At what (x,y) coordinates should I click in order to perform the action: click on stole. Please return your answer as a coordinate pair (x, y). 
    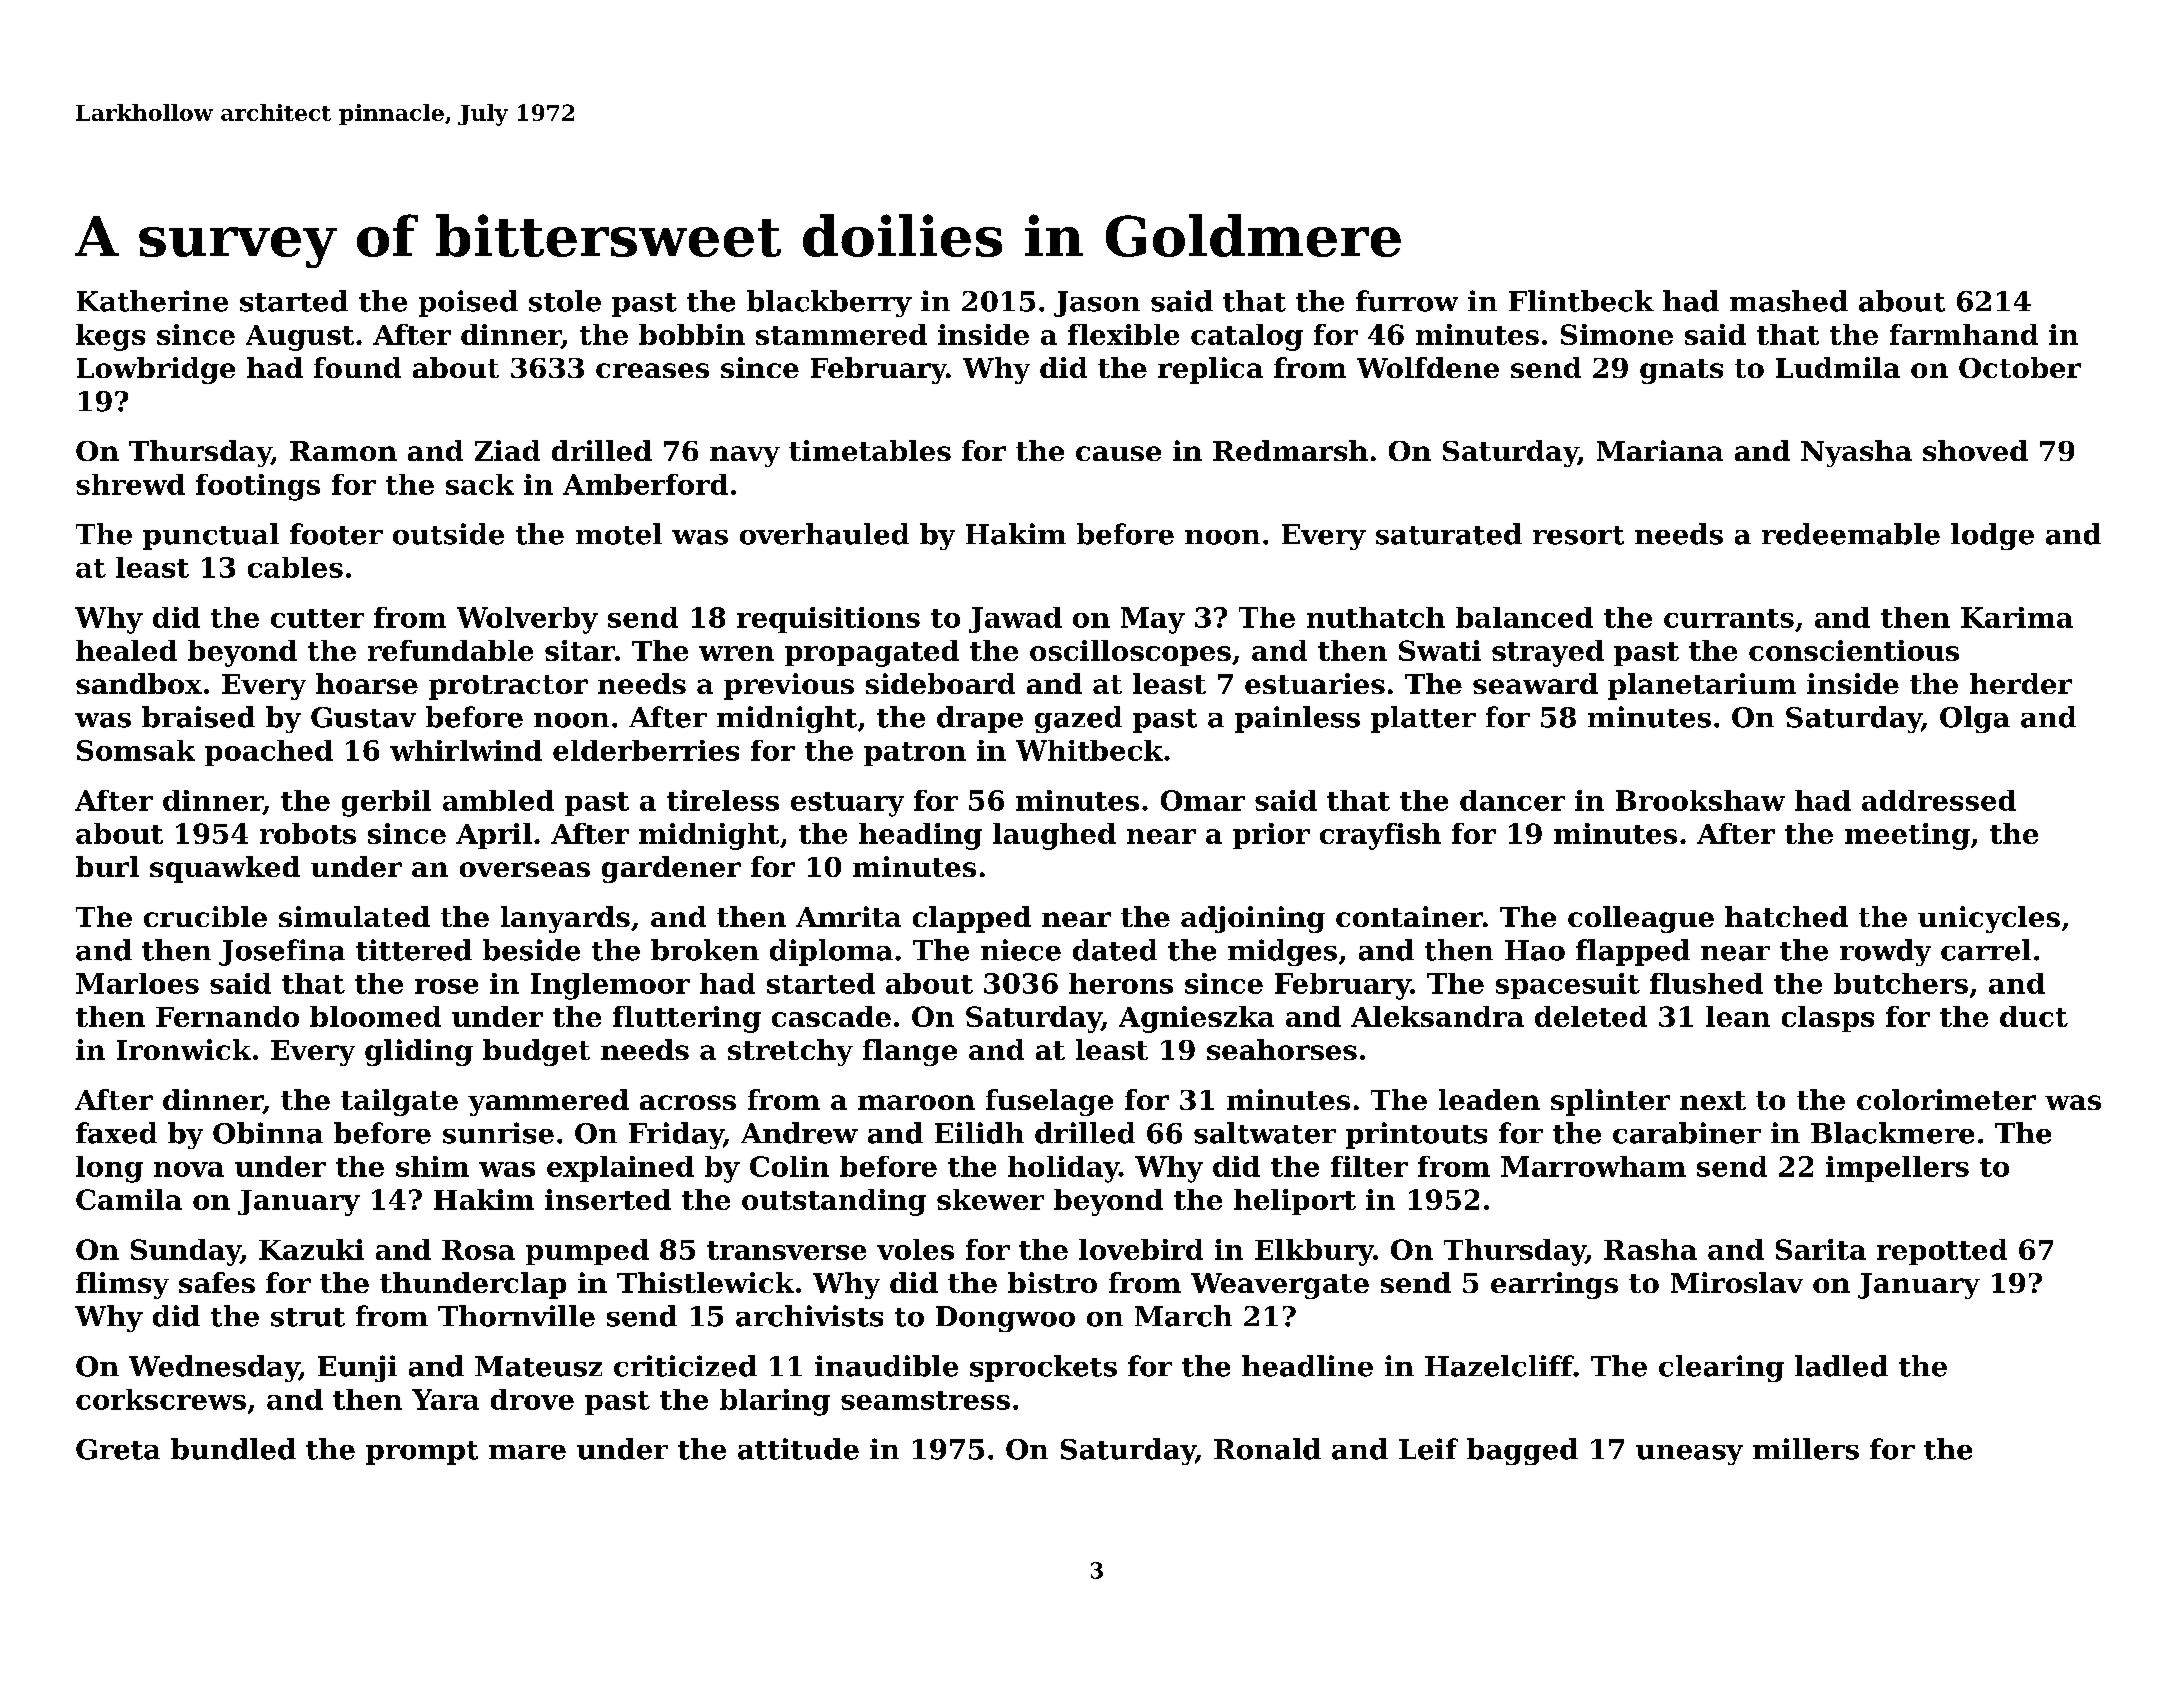
    Looking at the image, I should click on (565, 301).
